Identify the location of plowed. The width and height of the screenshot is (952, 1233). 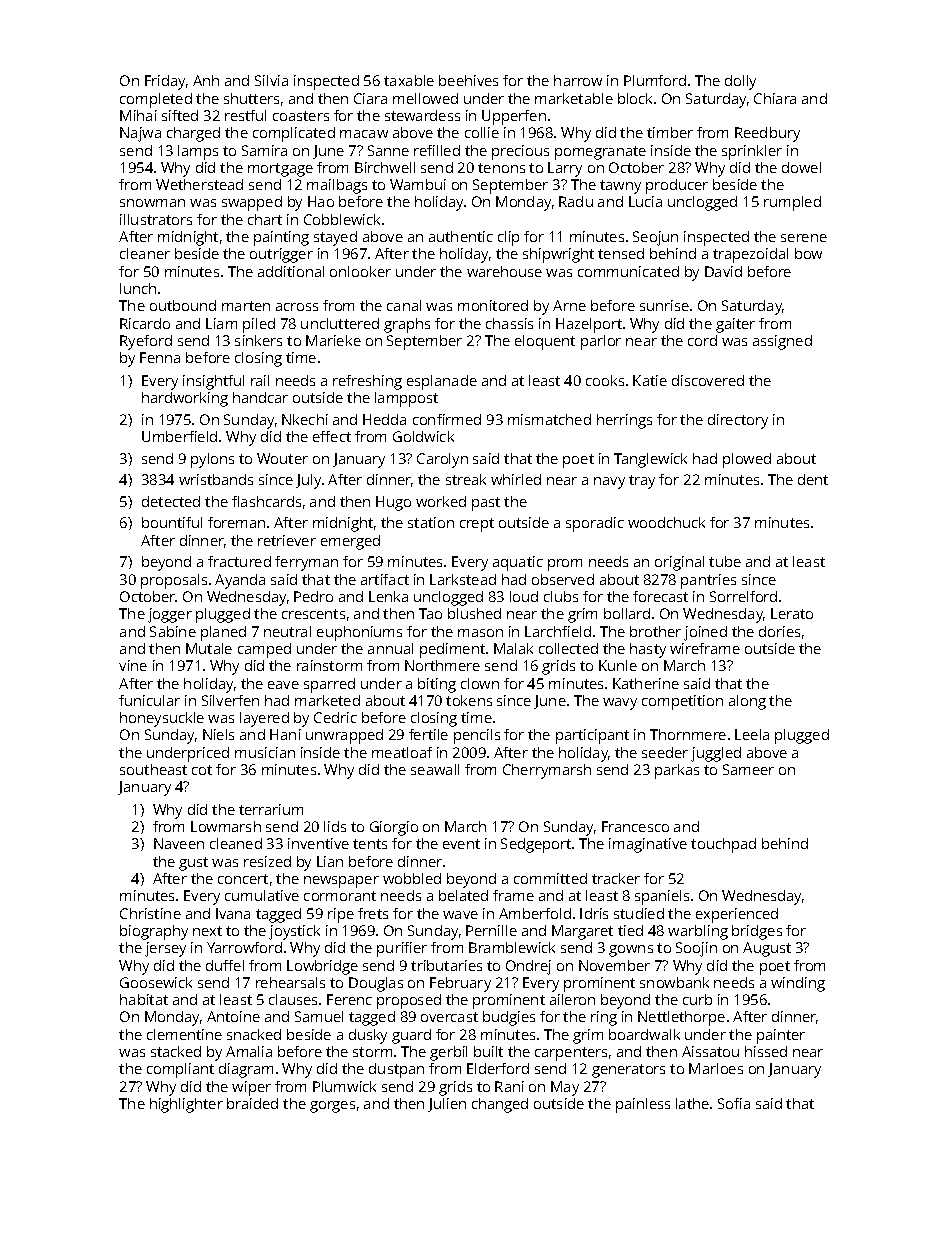
(747, 460).
